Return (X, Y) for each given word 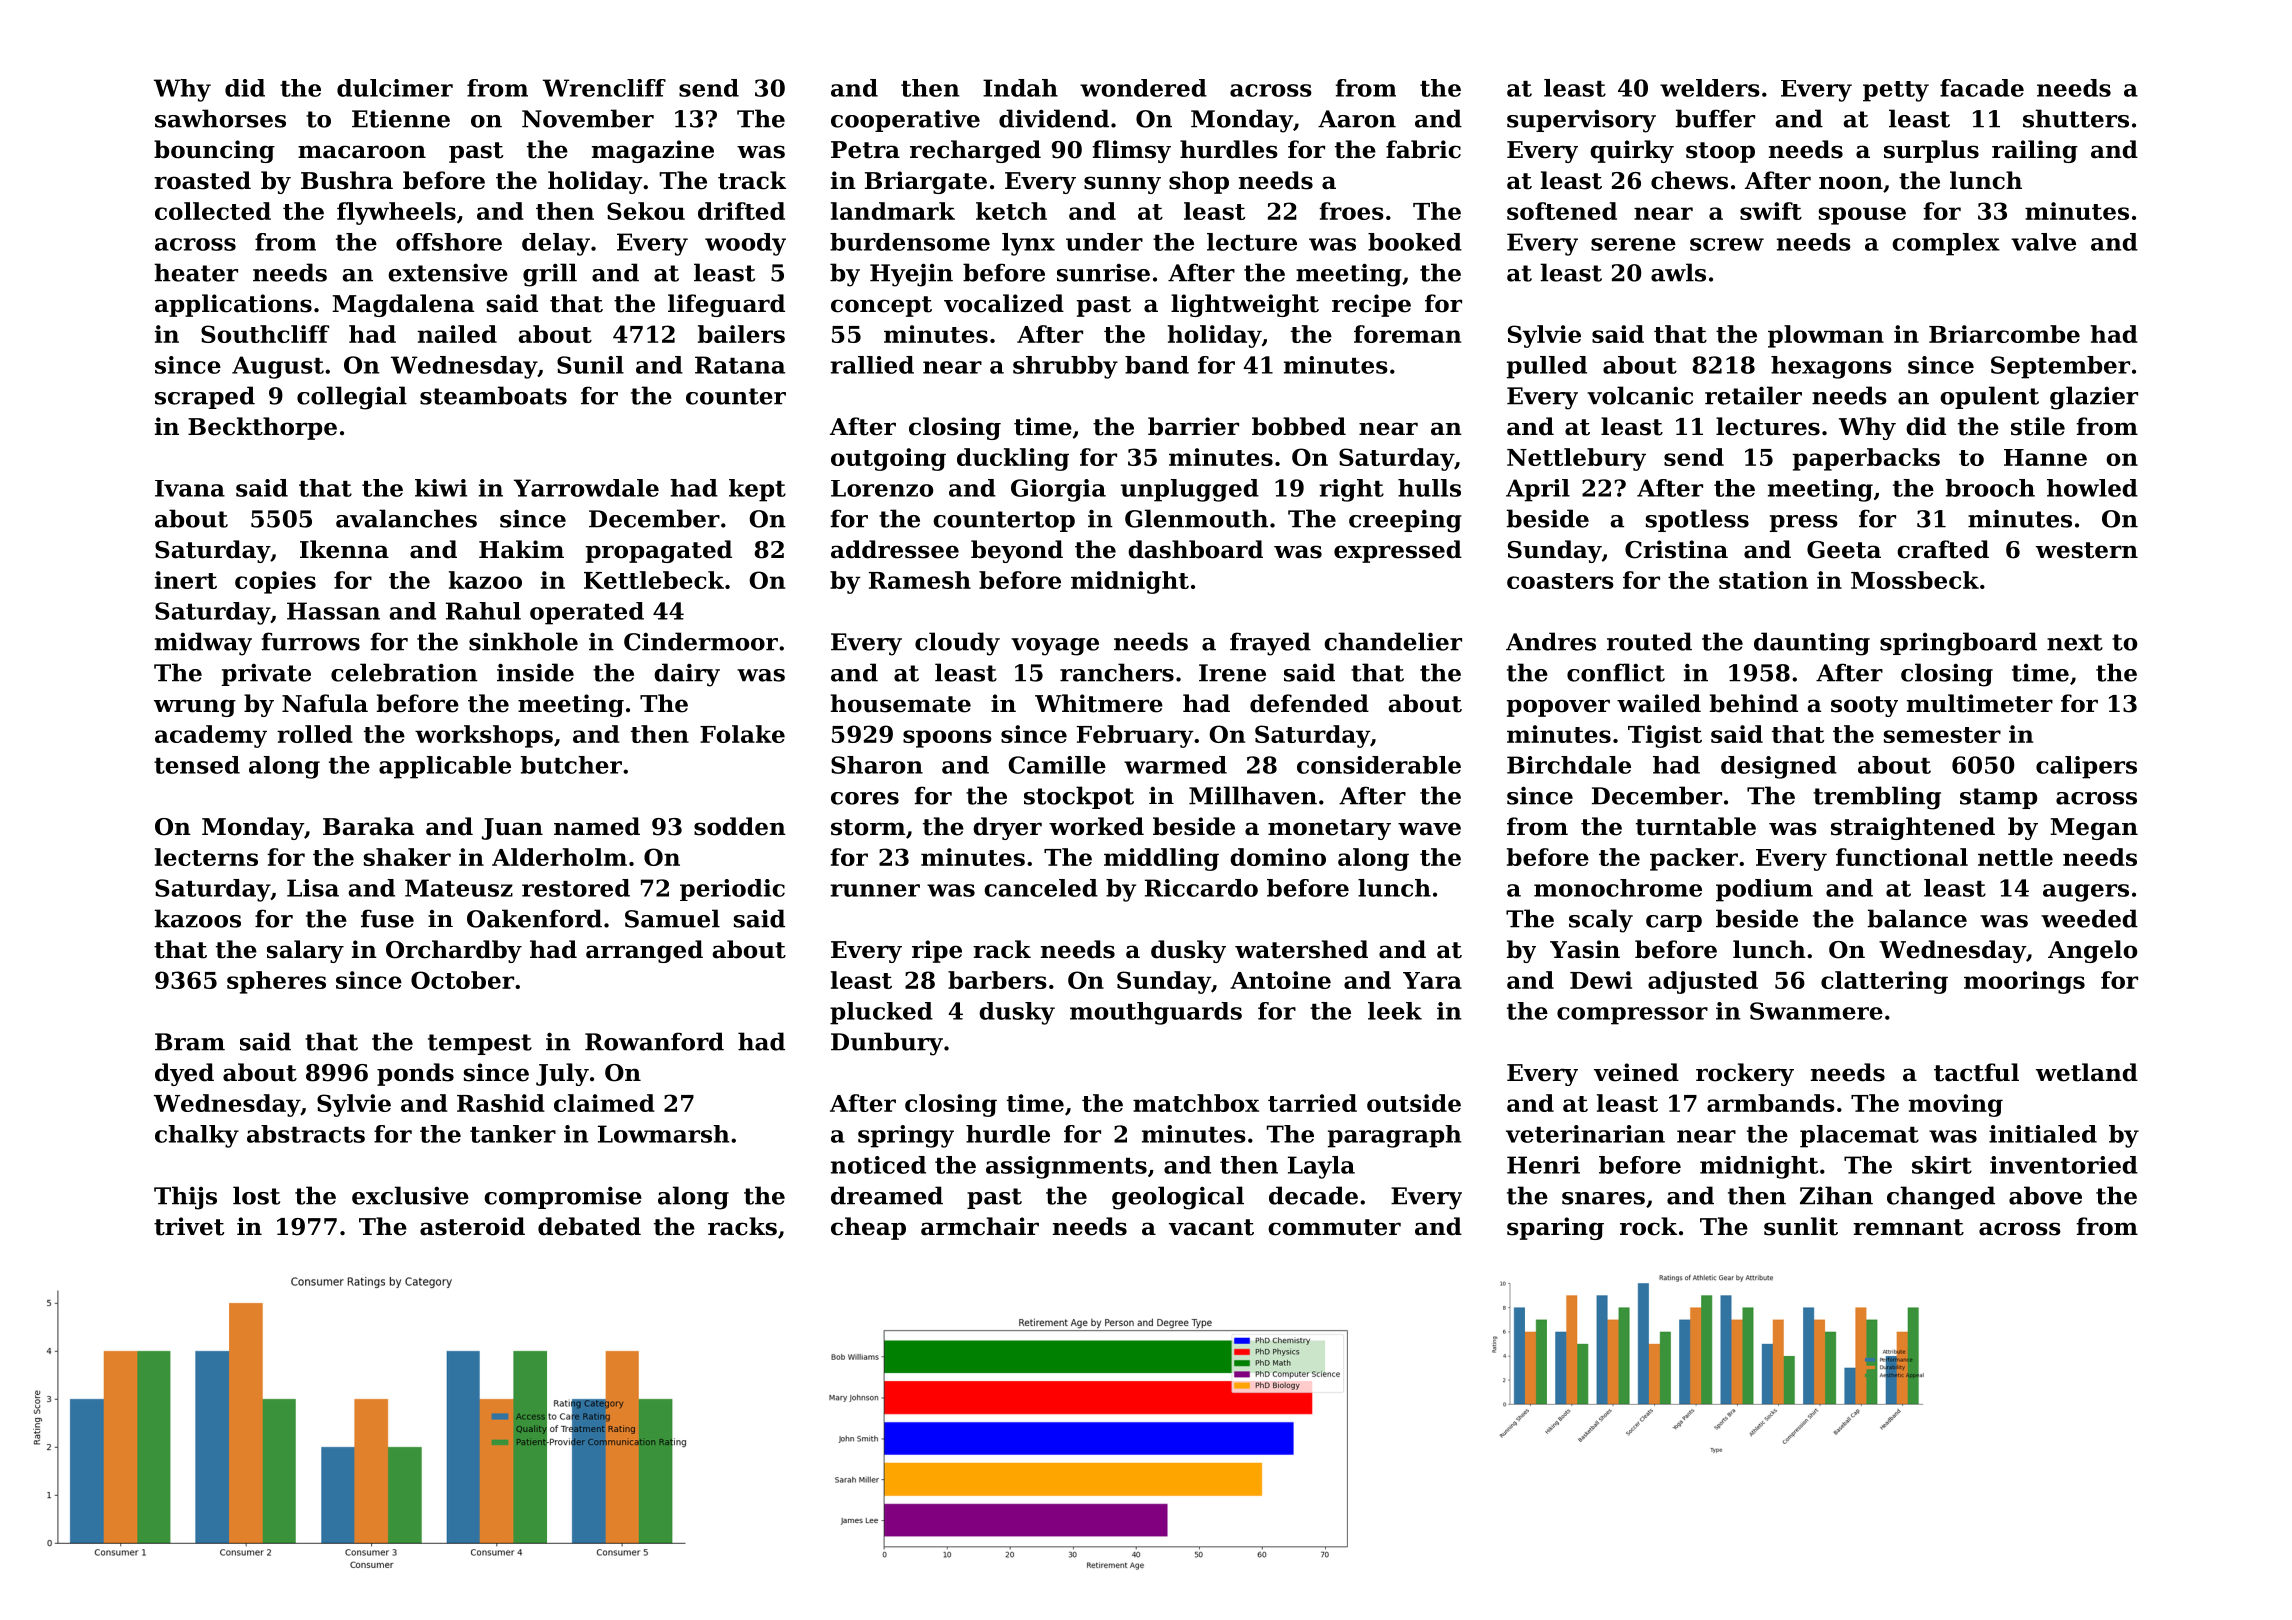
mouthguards (1156, 1013)
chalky (197, 1136)
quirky (1632, 151)
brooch (1990, 488)
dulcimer (395, 88)
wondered (1143, 88)
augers (2086, 893)
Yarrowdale (586, 488)
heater (196, 272)
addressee (895, 549)
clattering (1884, 982)
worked (1096, 826)
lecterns (206, 857)
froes (1351, 211)
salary (305, 951)
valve (2043, 242)
